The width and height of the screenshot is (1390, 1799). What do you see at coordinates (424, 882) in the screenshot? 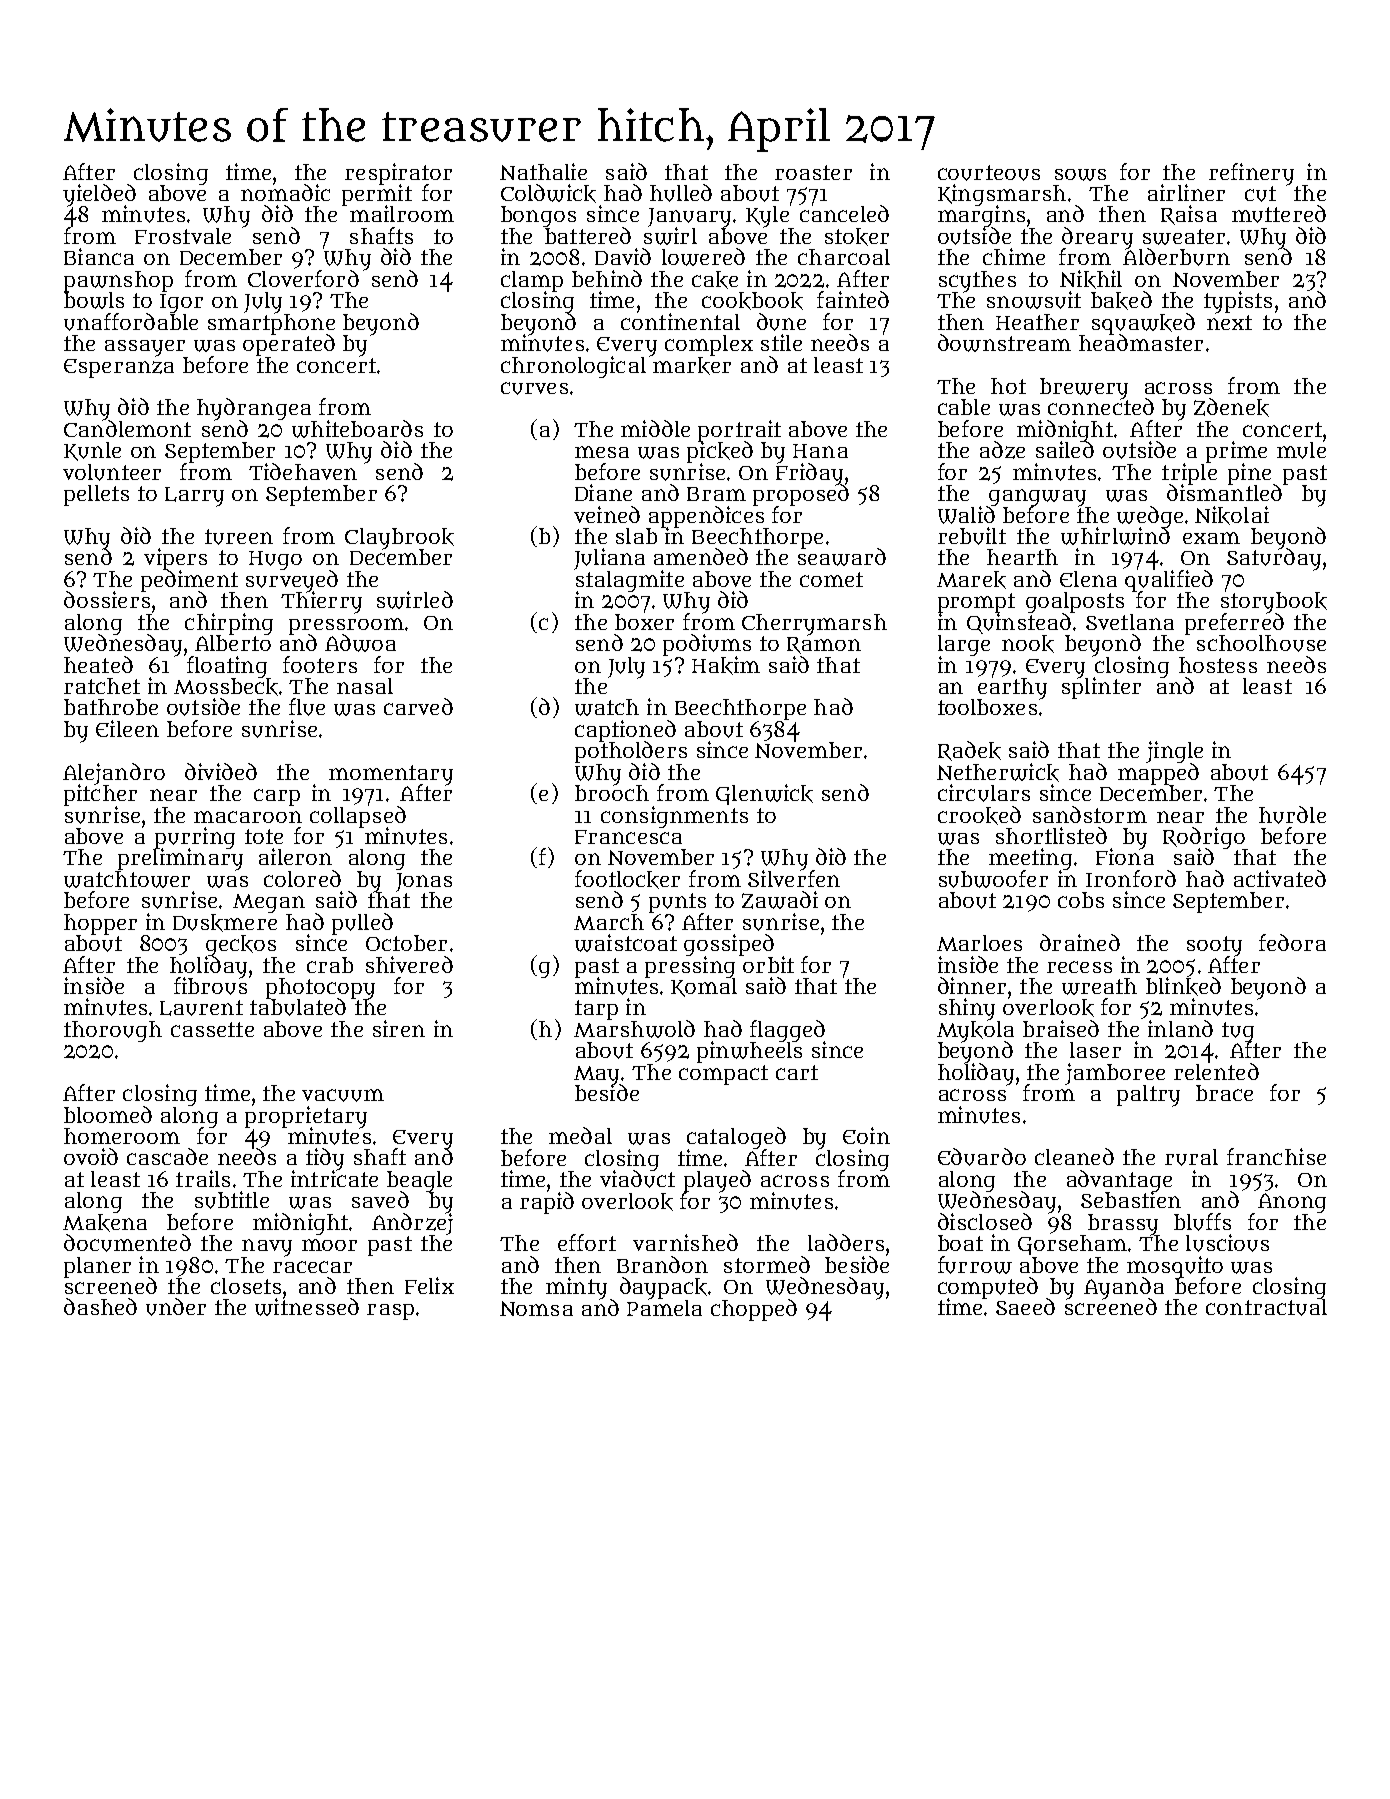
I see `Jonas` at bounding box center [424, 882].
